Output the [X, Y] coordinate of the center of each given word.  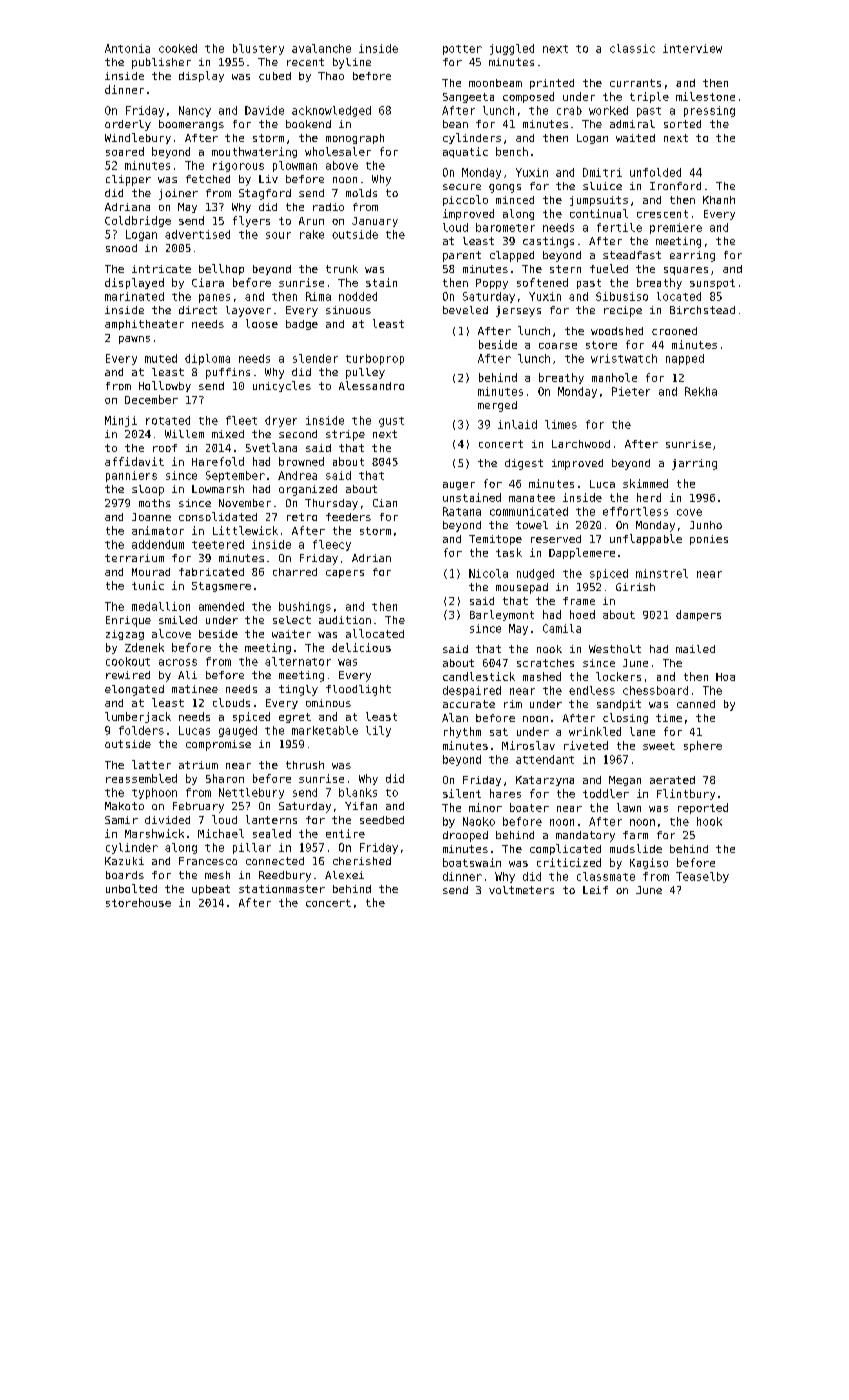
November [245, 503]
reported [703, 808]
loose [262, 323]
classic [632, 48]
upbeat [211, 890]
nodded [358, 296]
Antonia [127, 48]
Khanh [719, 200]
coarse [558, 346]
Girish [635, 587]
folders [141, 730]
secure [462, 187]
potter [462, 50]
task [509, 552]
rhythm [462, 732]
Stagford [265, 194]
